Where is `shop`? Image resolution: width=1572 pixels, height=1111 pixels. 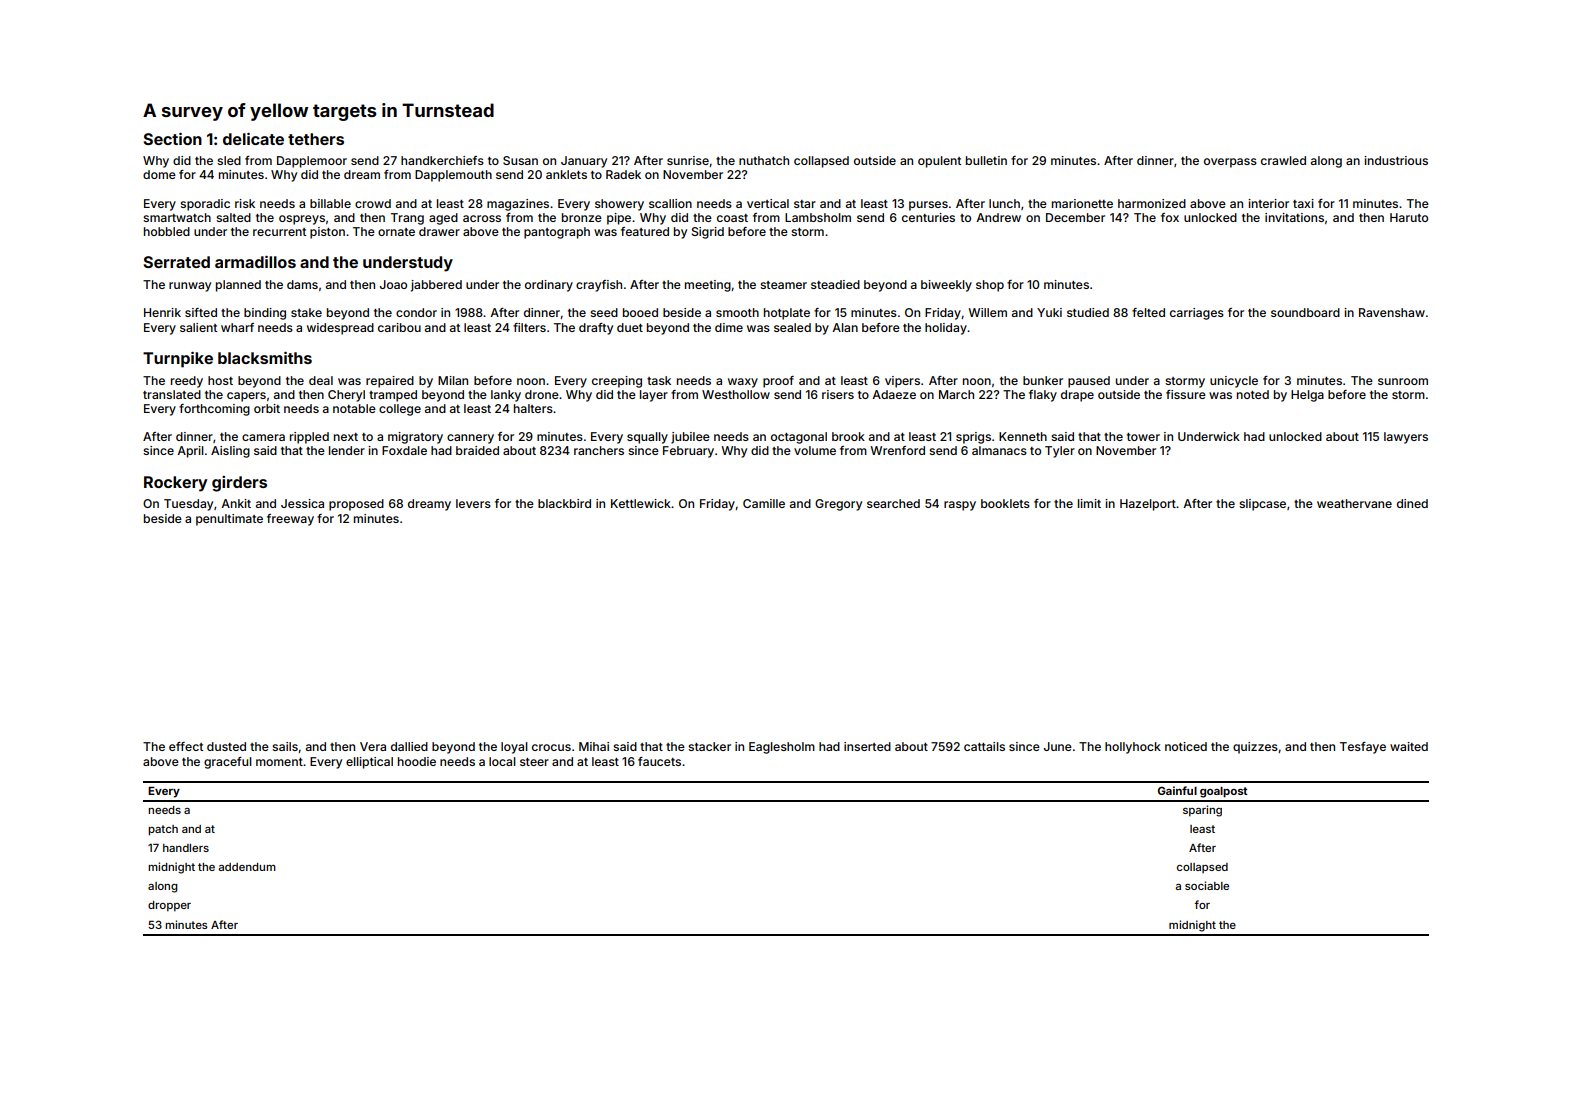
shop is located at coordinates (990, 286).
